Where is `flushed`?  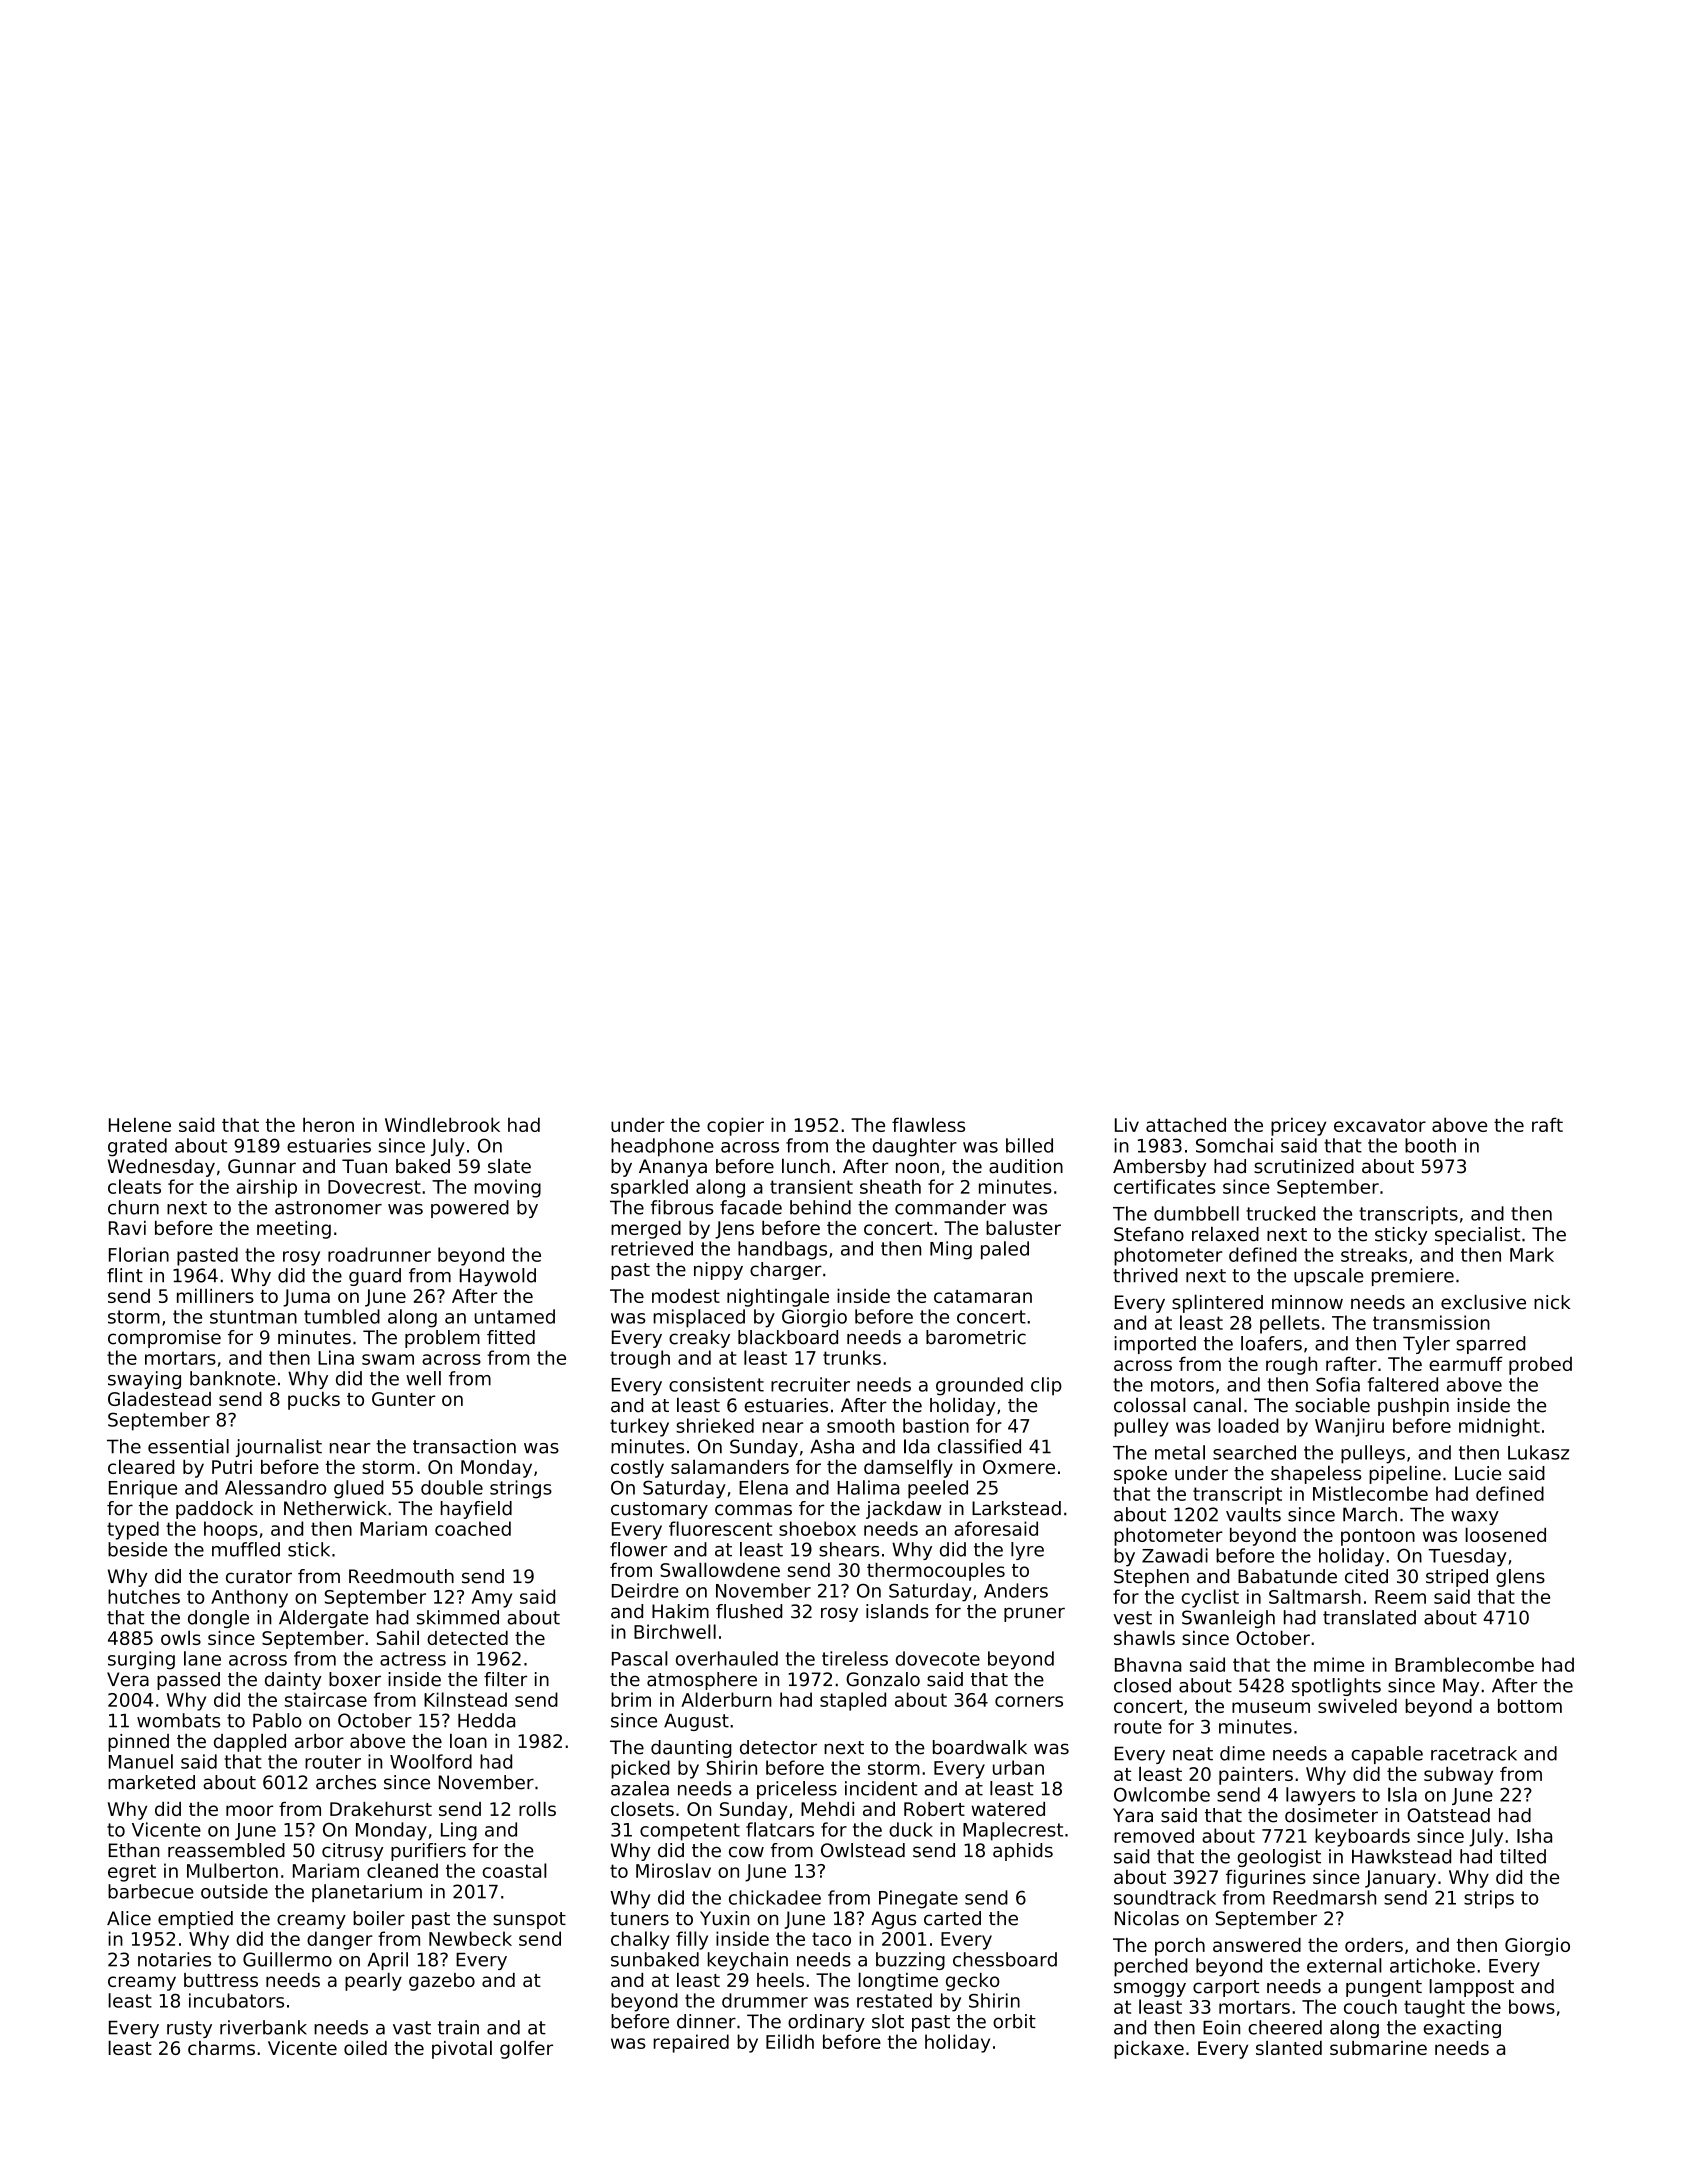 flushed is located at coordinates (749, 1611).
